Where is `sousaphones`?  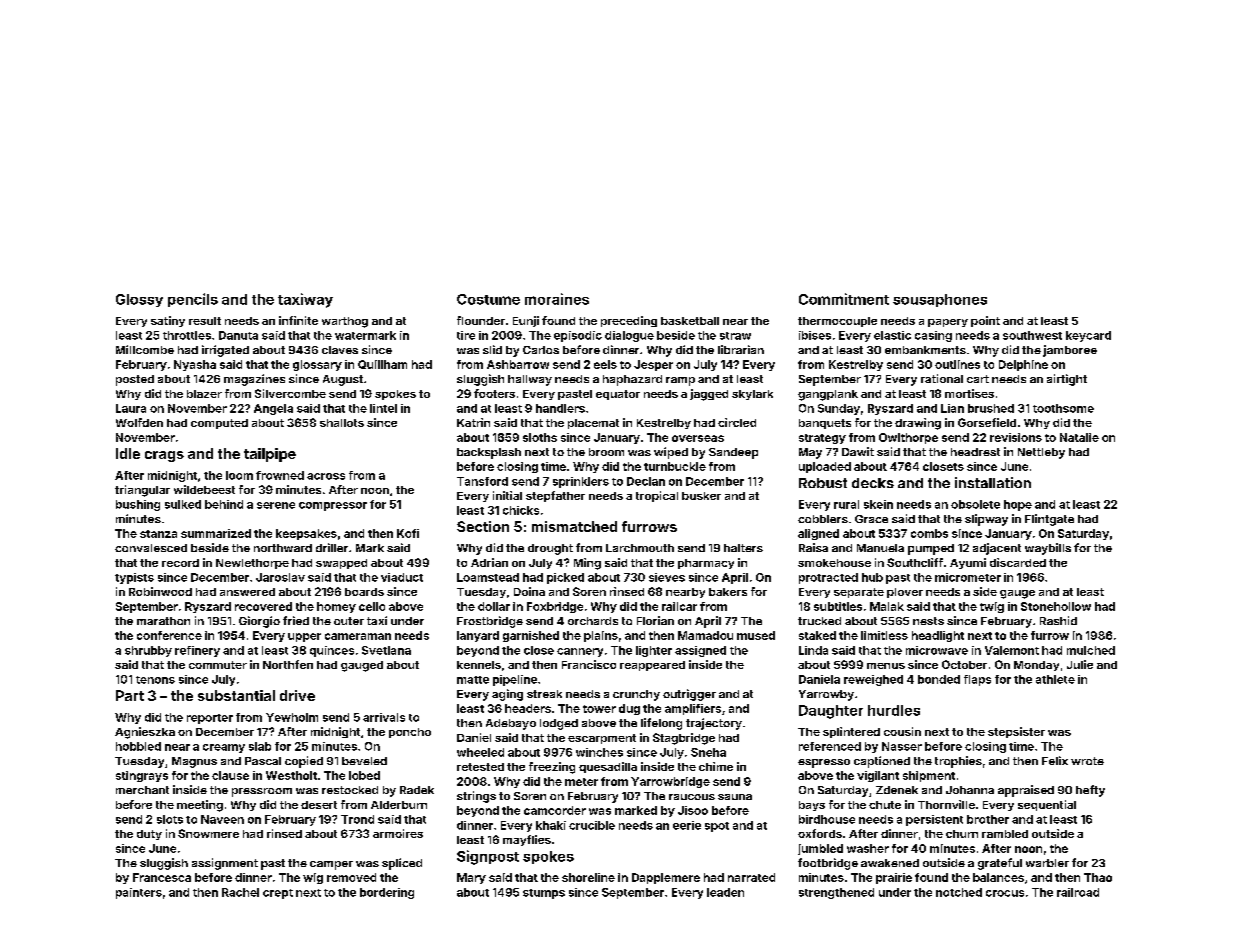
sousaphones is located at coordinates (940, 300).
